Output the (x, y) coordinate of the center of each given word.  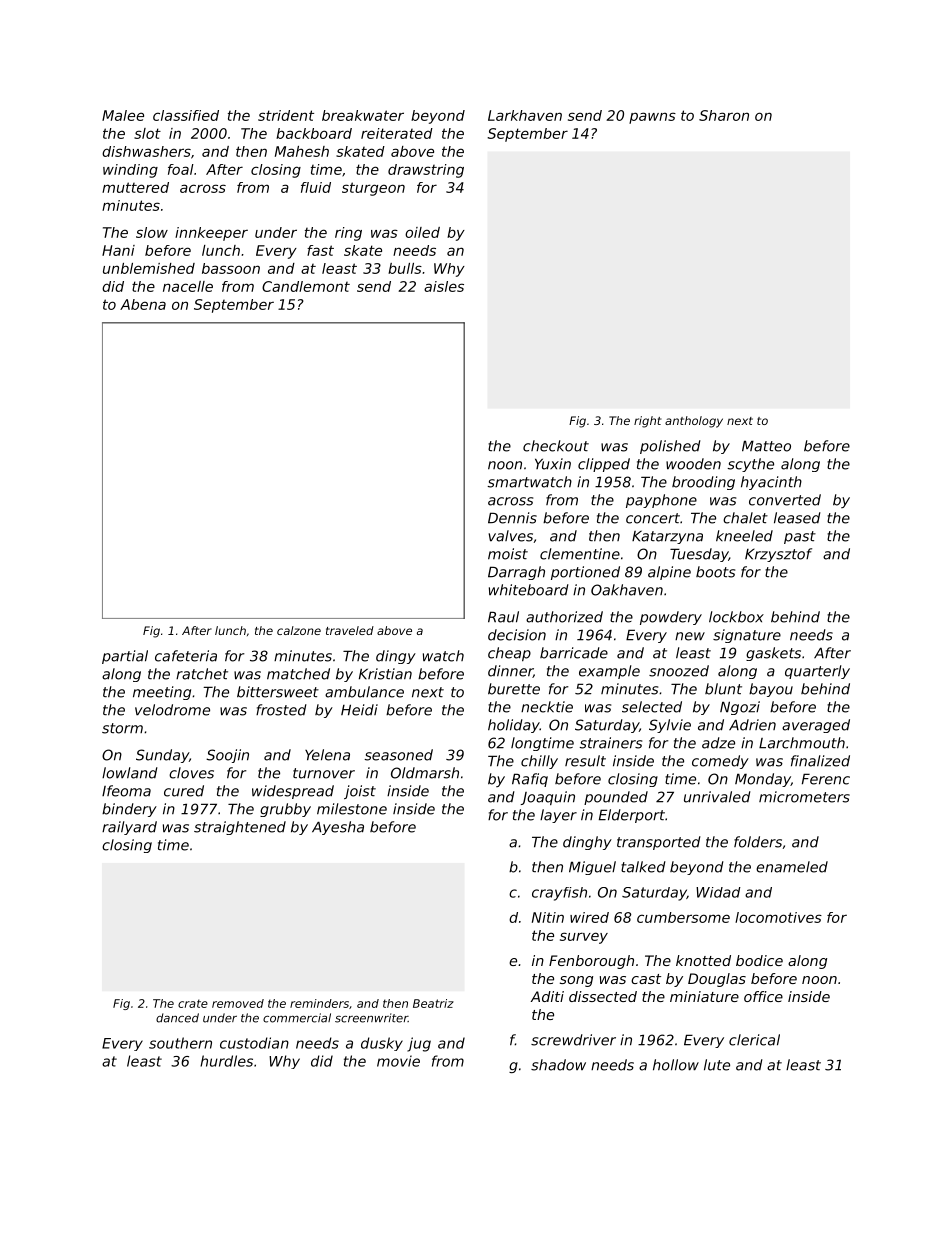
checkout (556, 446)
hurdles (226, 1061)
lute (717, 1065)
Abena (143, 304)
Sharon (724, 115)
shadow (558, 1065)
